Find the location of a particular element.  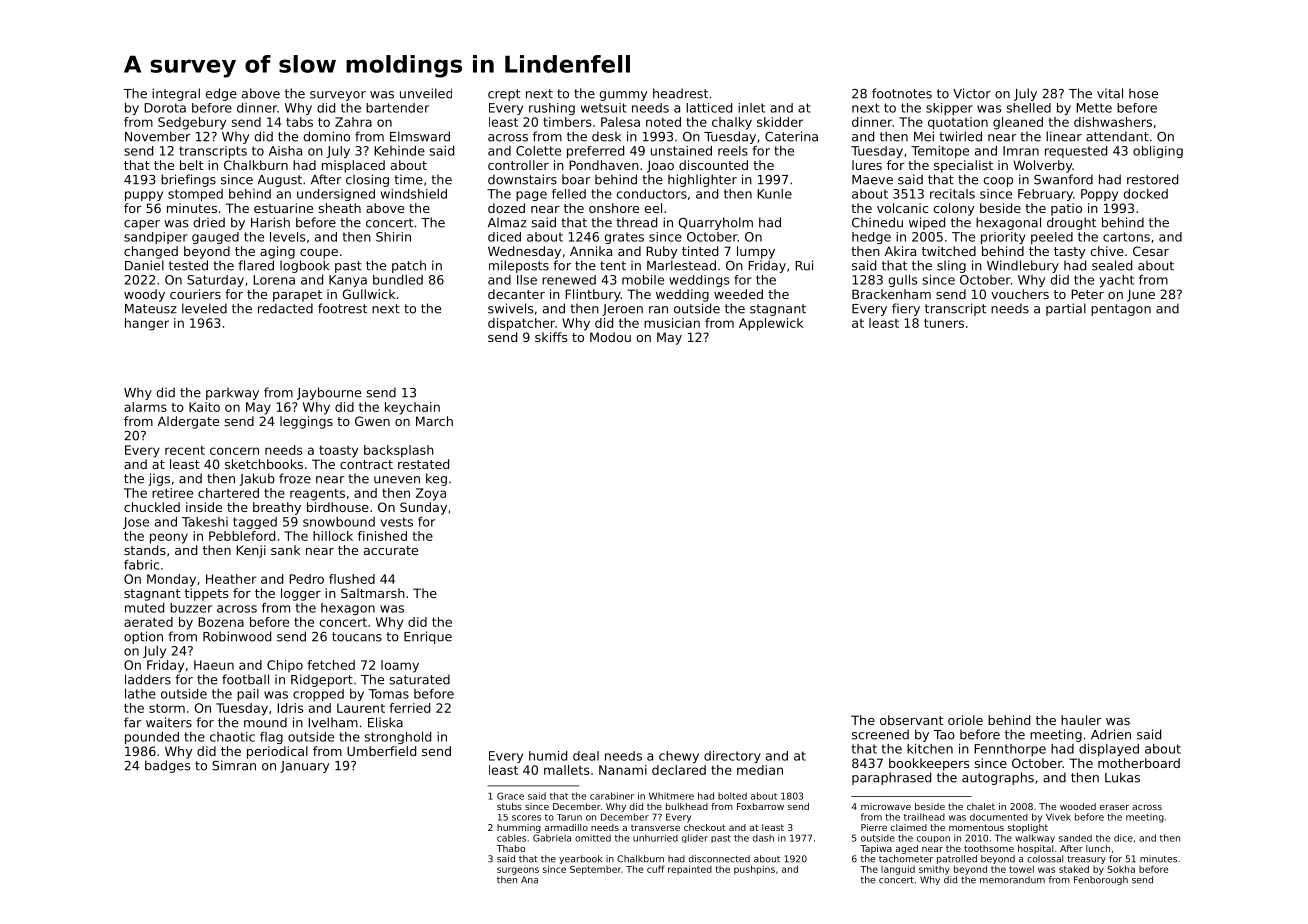

Victor is located at coordinates (972, 93).
